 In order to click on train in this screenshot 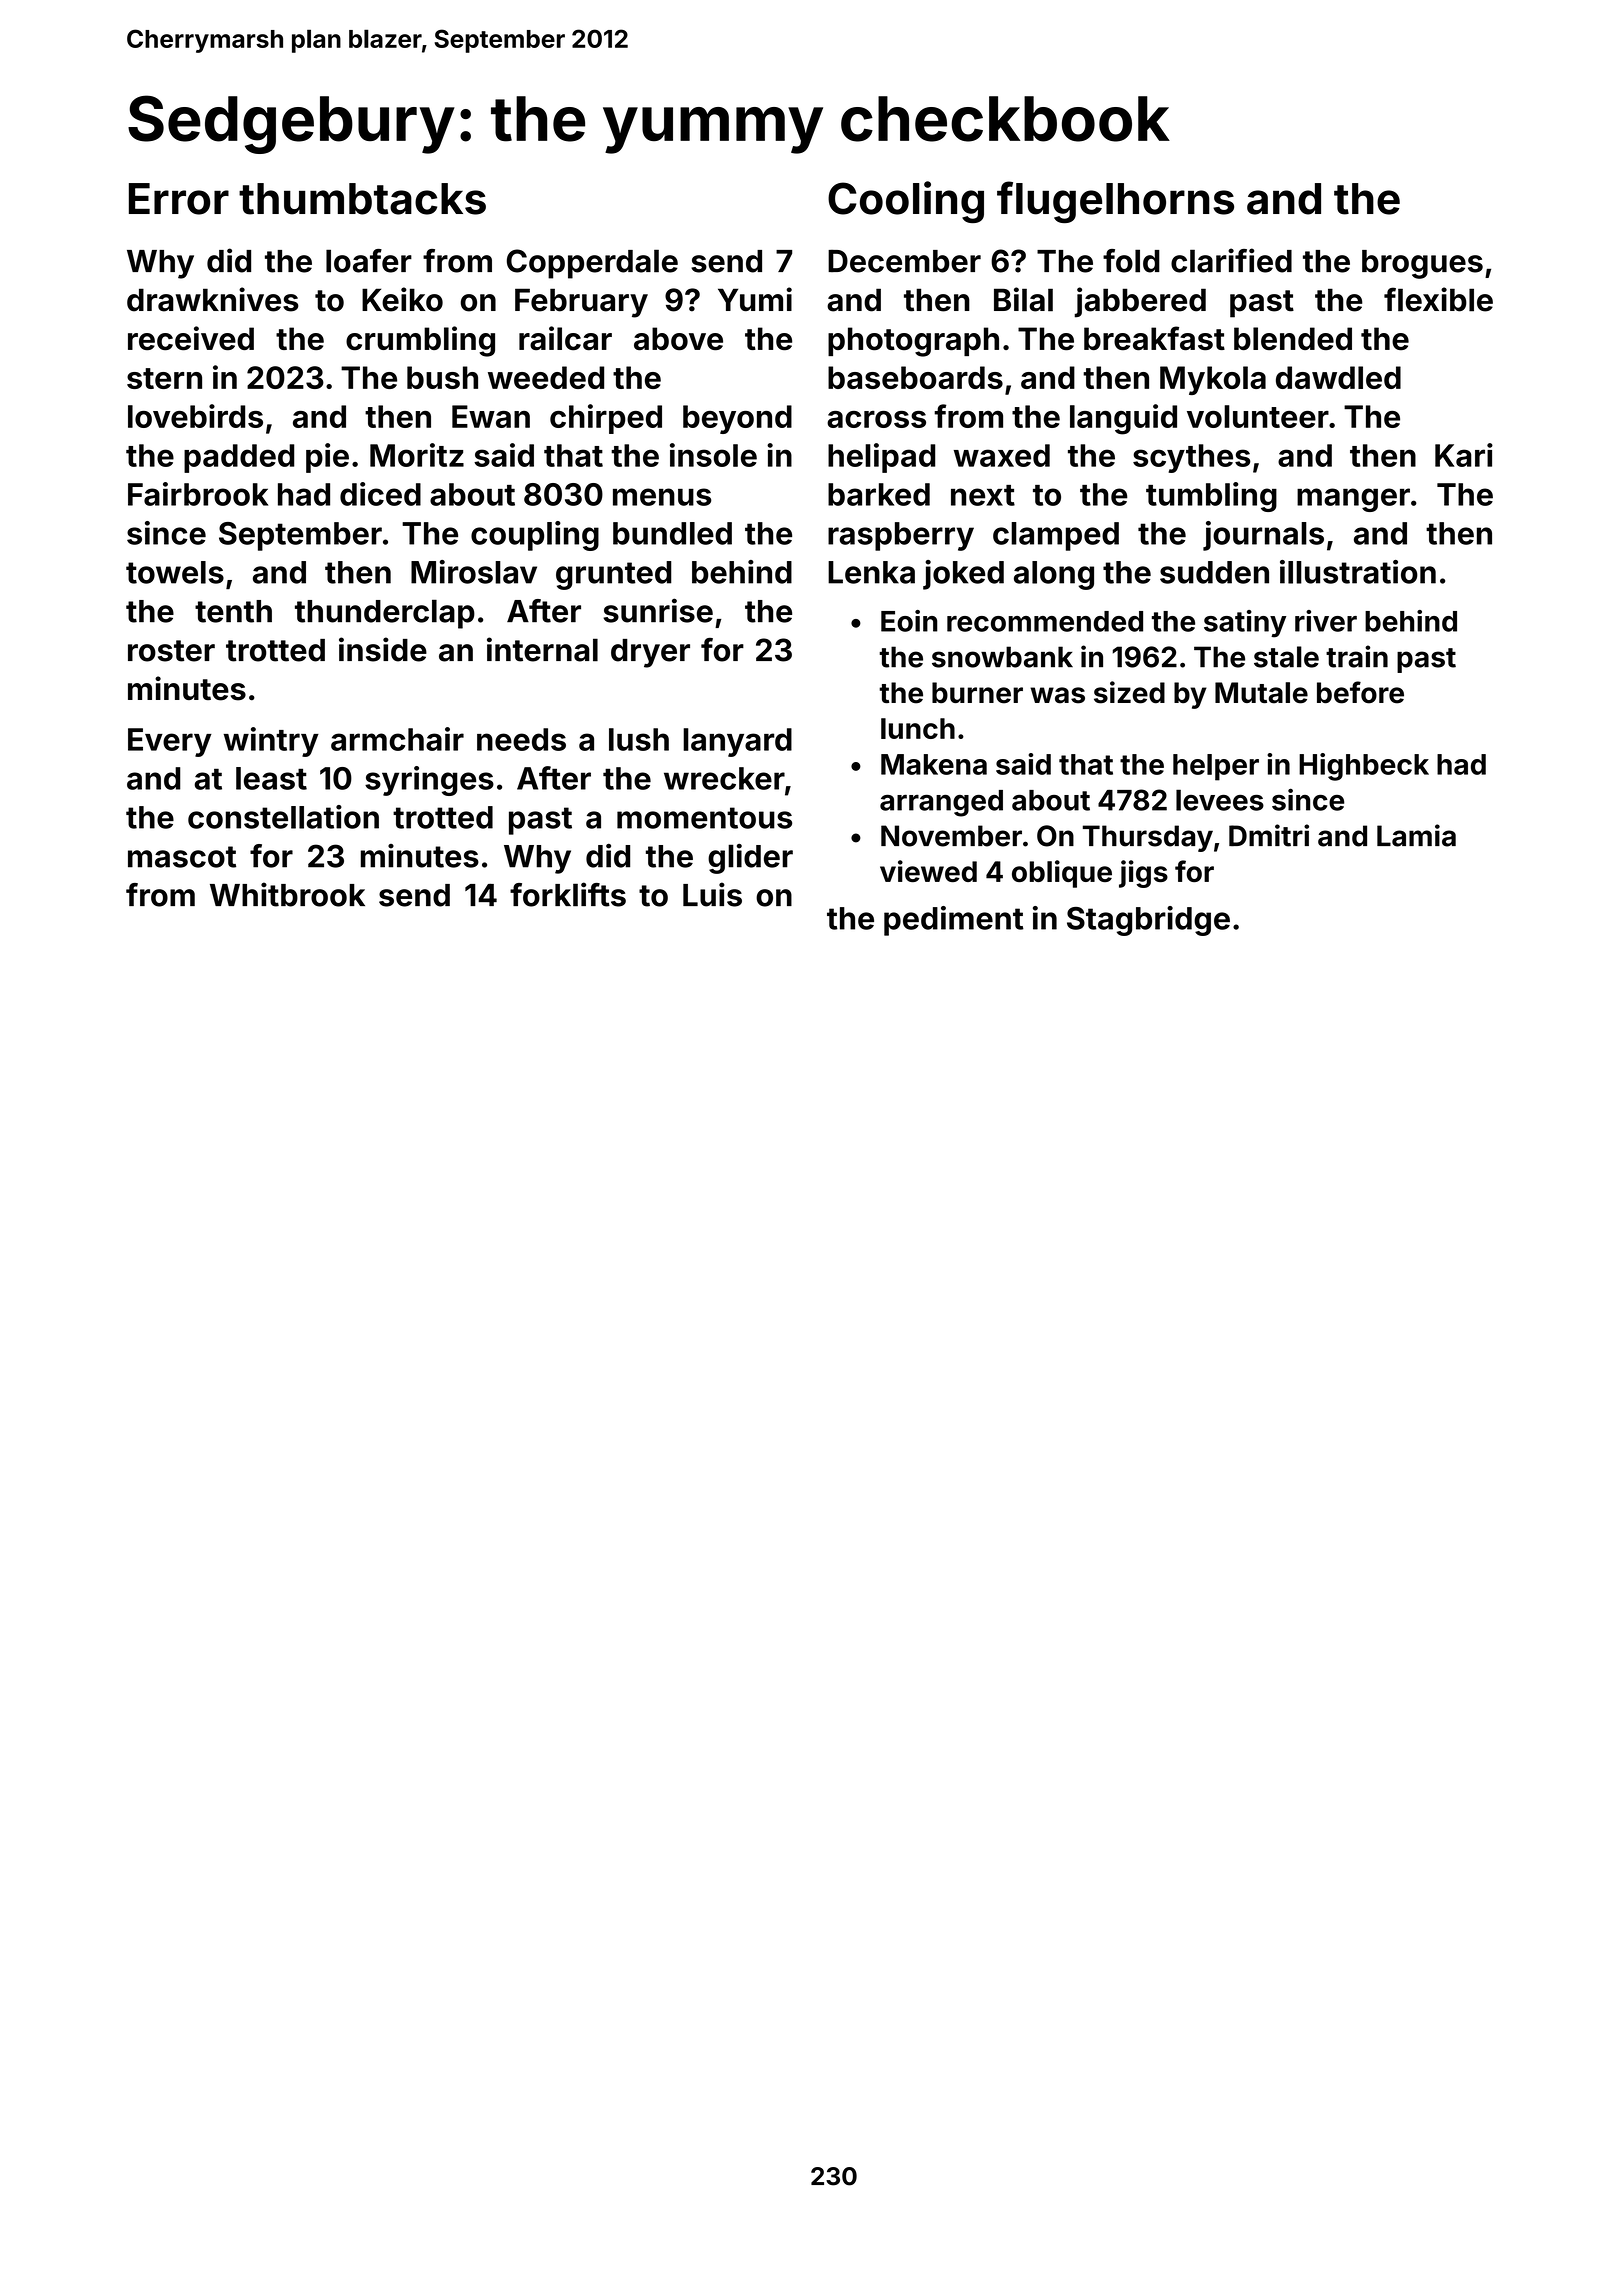, I will do `click(1357, 656)`.
